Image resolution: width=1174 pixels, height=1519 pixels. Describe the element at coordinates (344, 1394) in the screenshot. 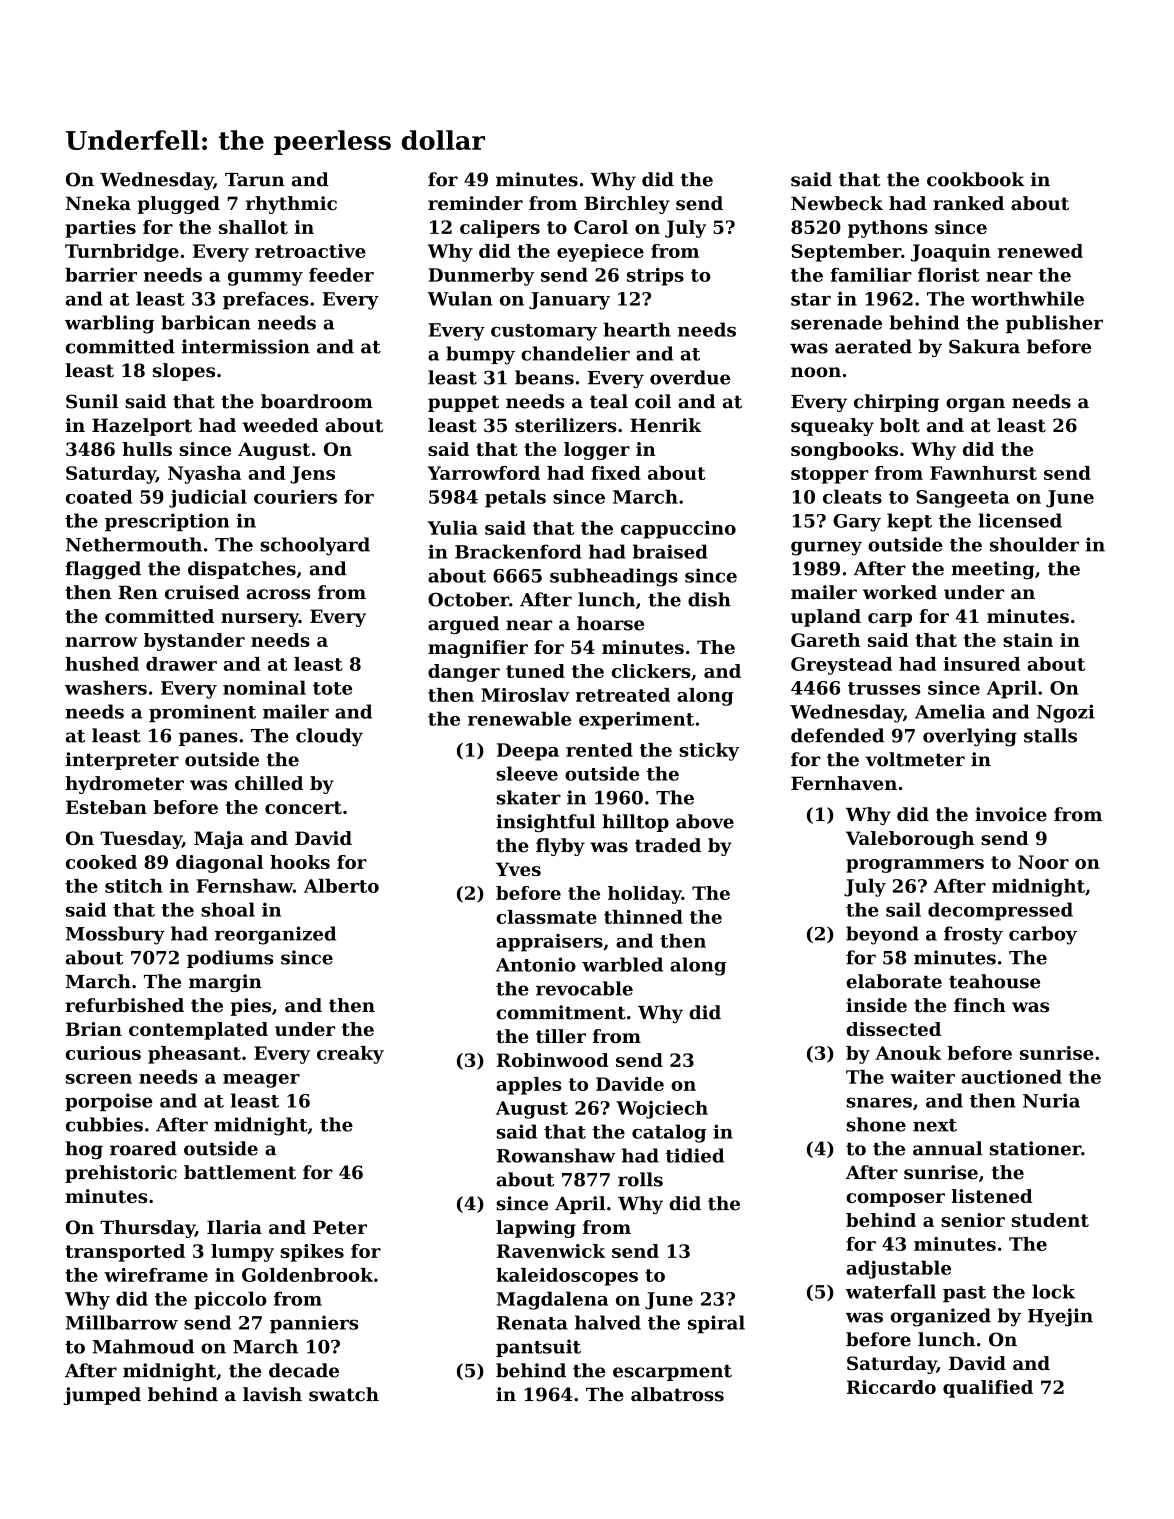

I see `swatch` at that location.
